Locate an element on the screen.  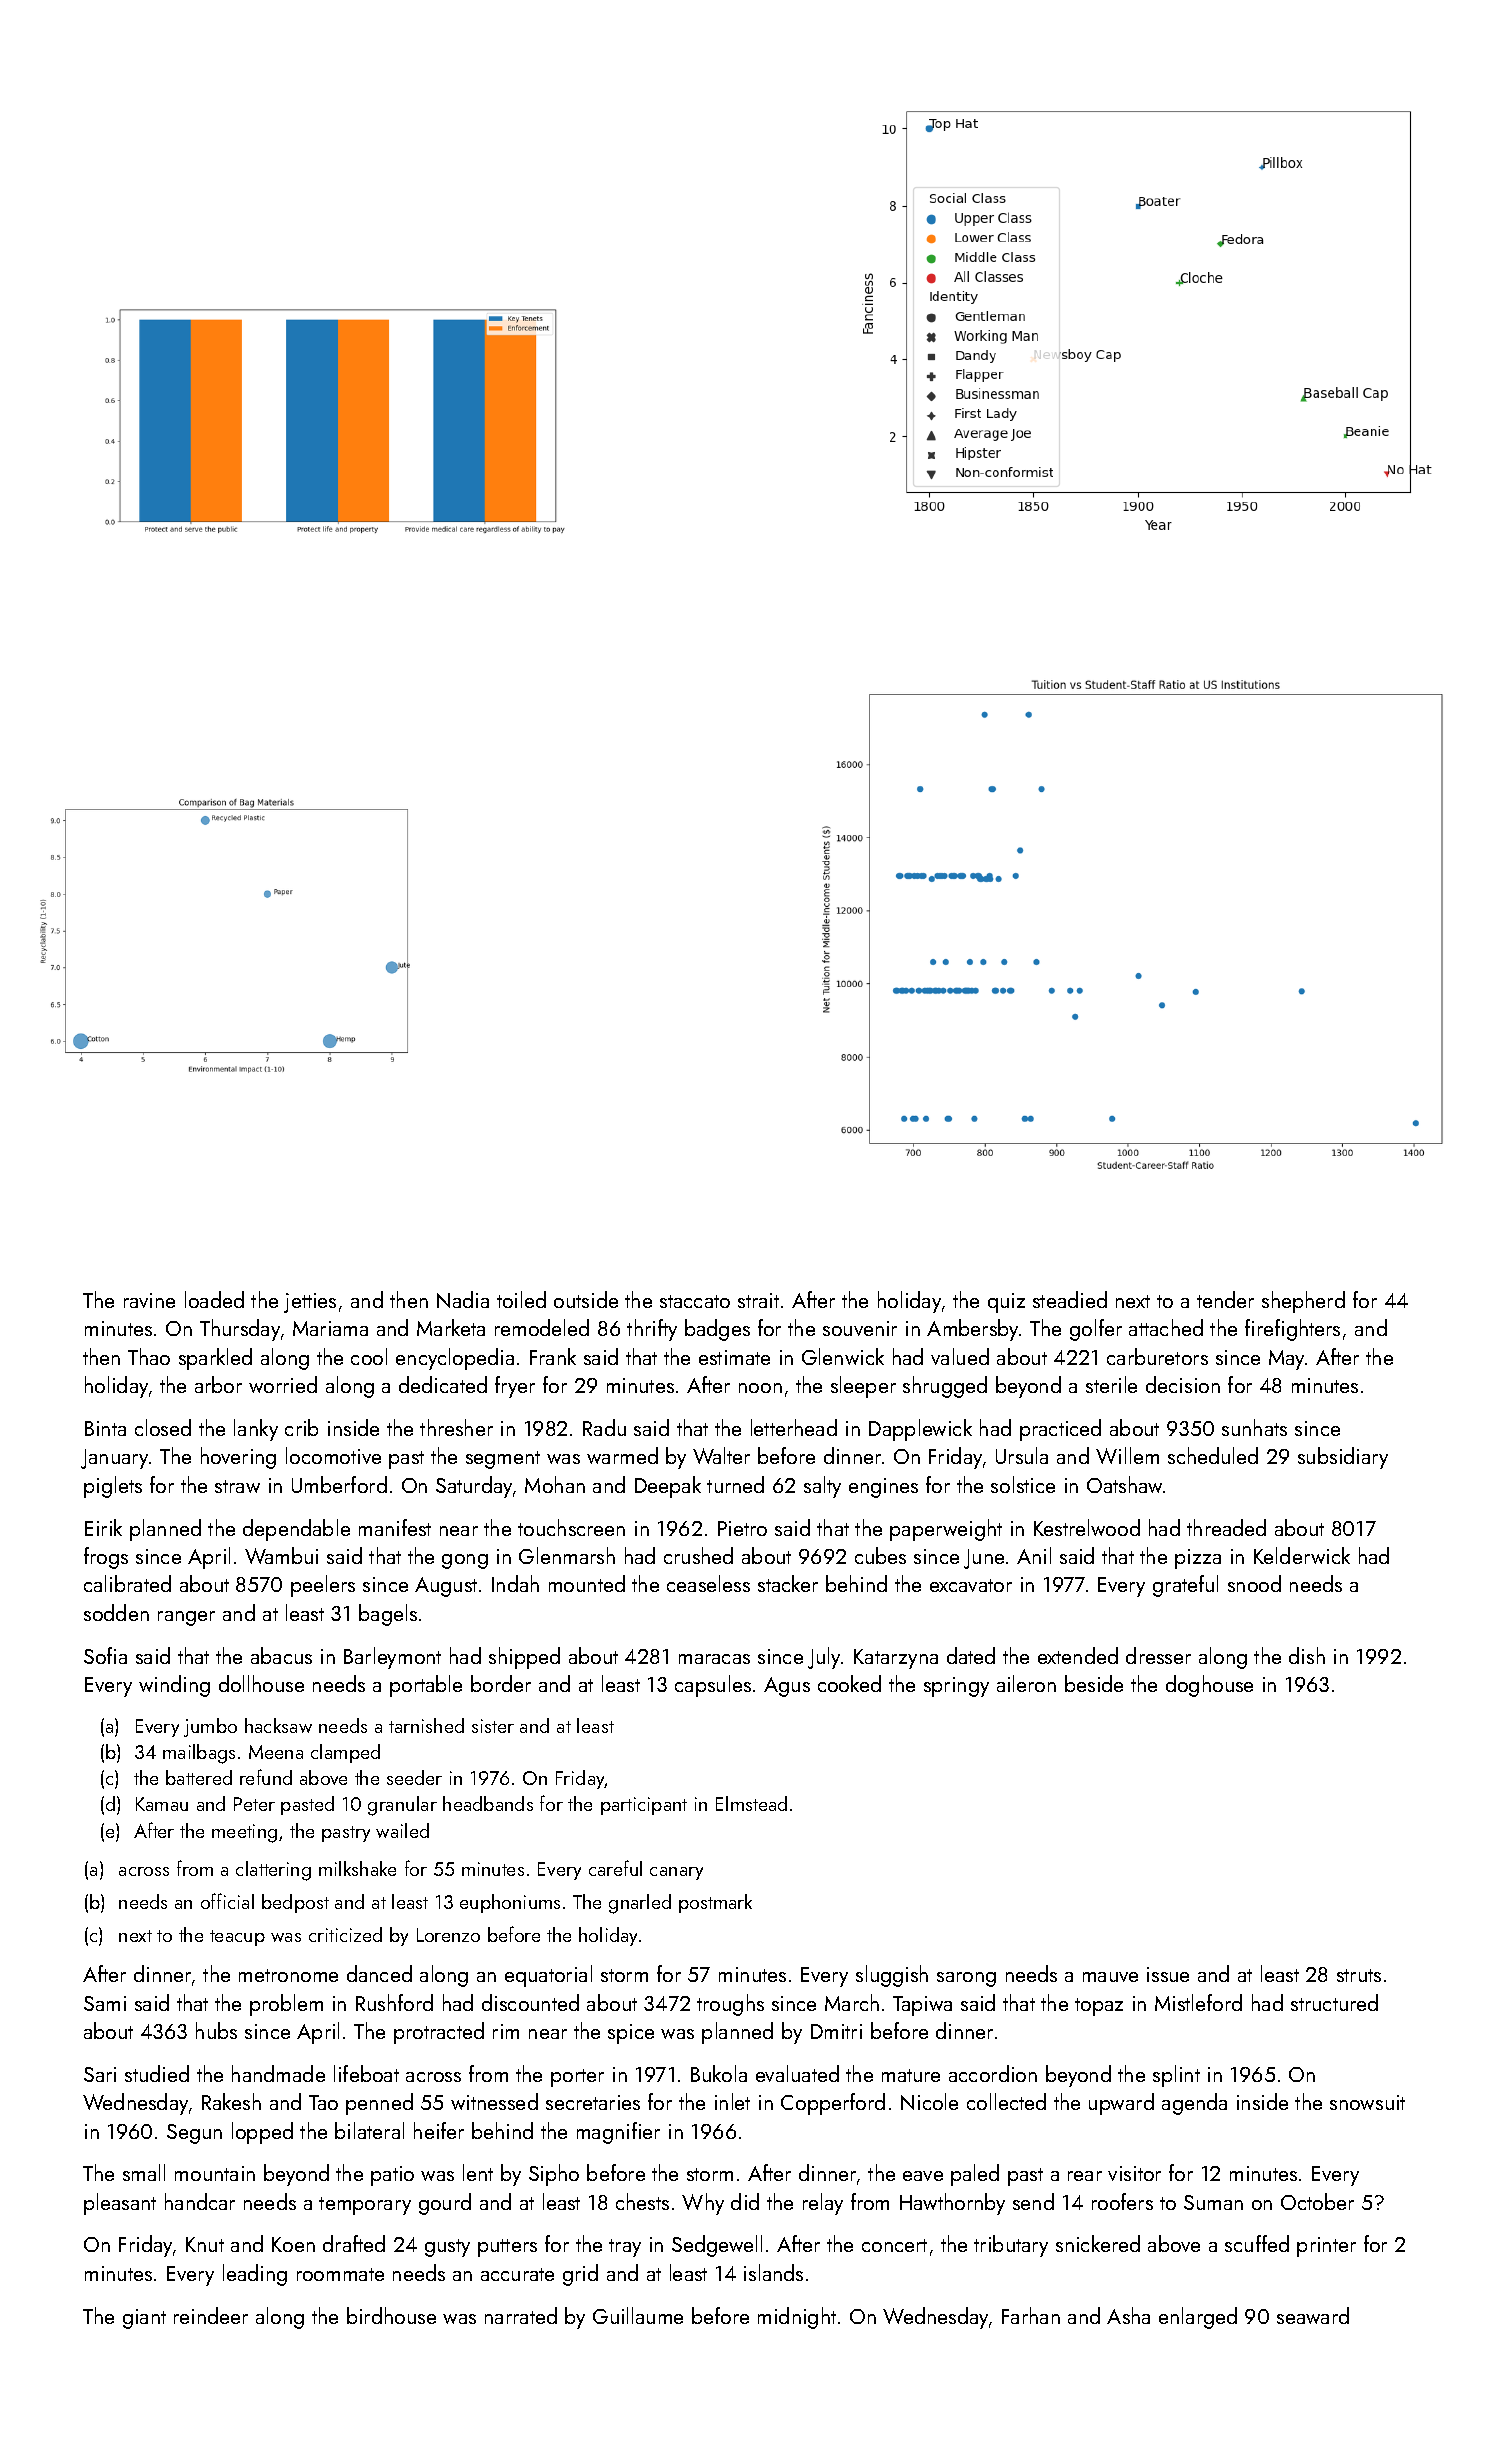
sarong is located at coordinates (966, 1979).
